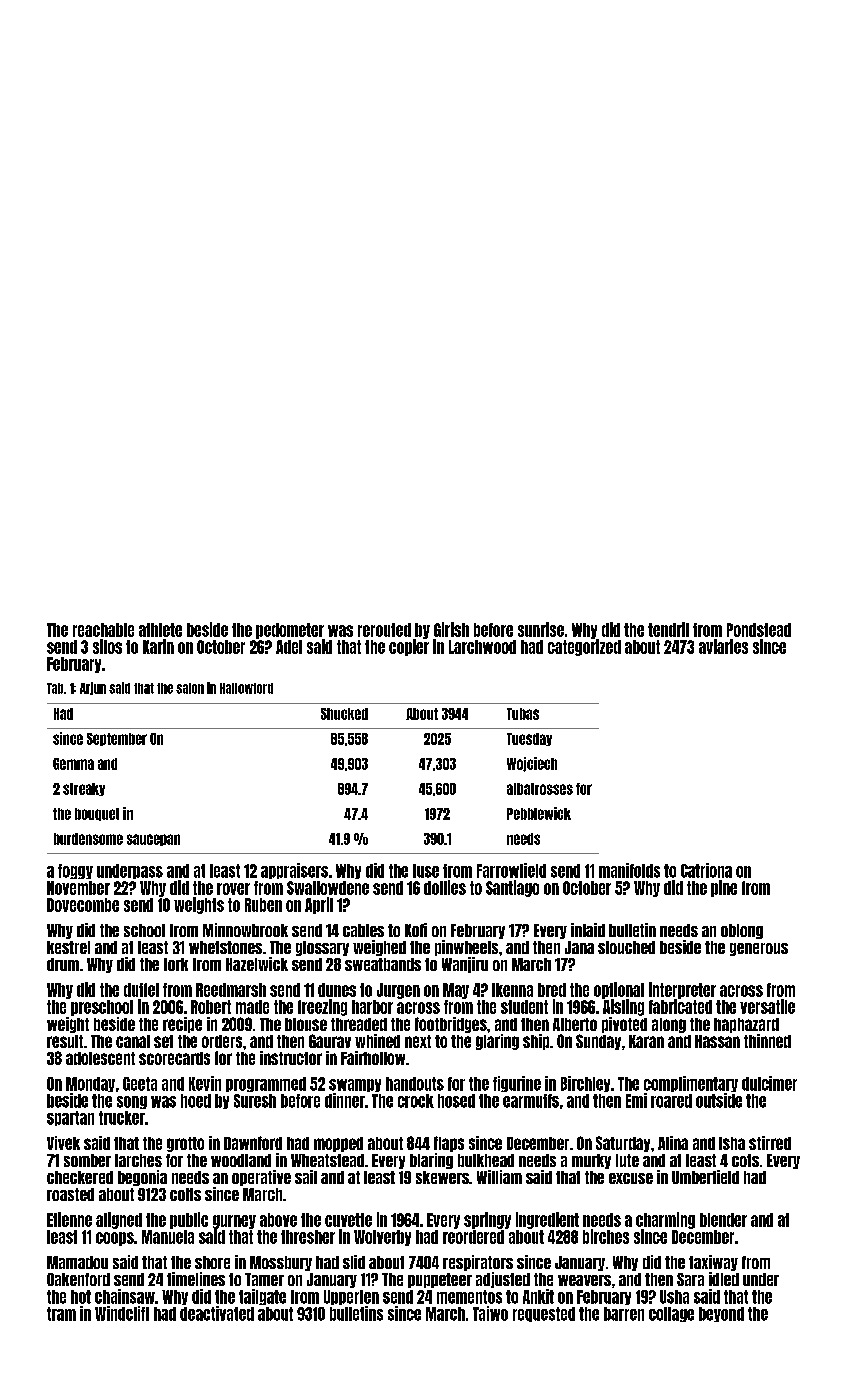 This image has width=849, height=1400. Describe the element at coordinates (668, 629) in the image. I see `tendril` at that location.
